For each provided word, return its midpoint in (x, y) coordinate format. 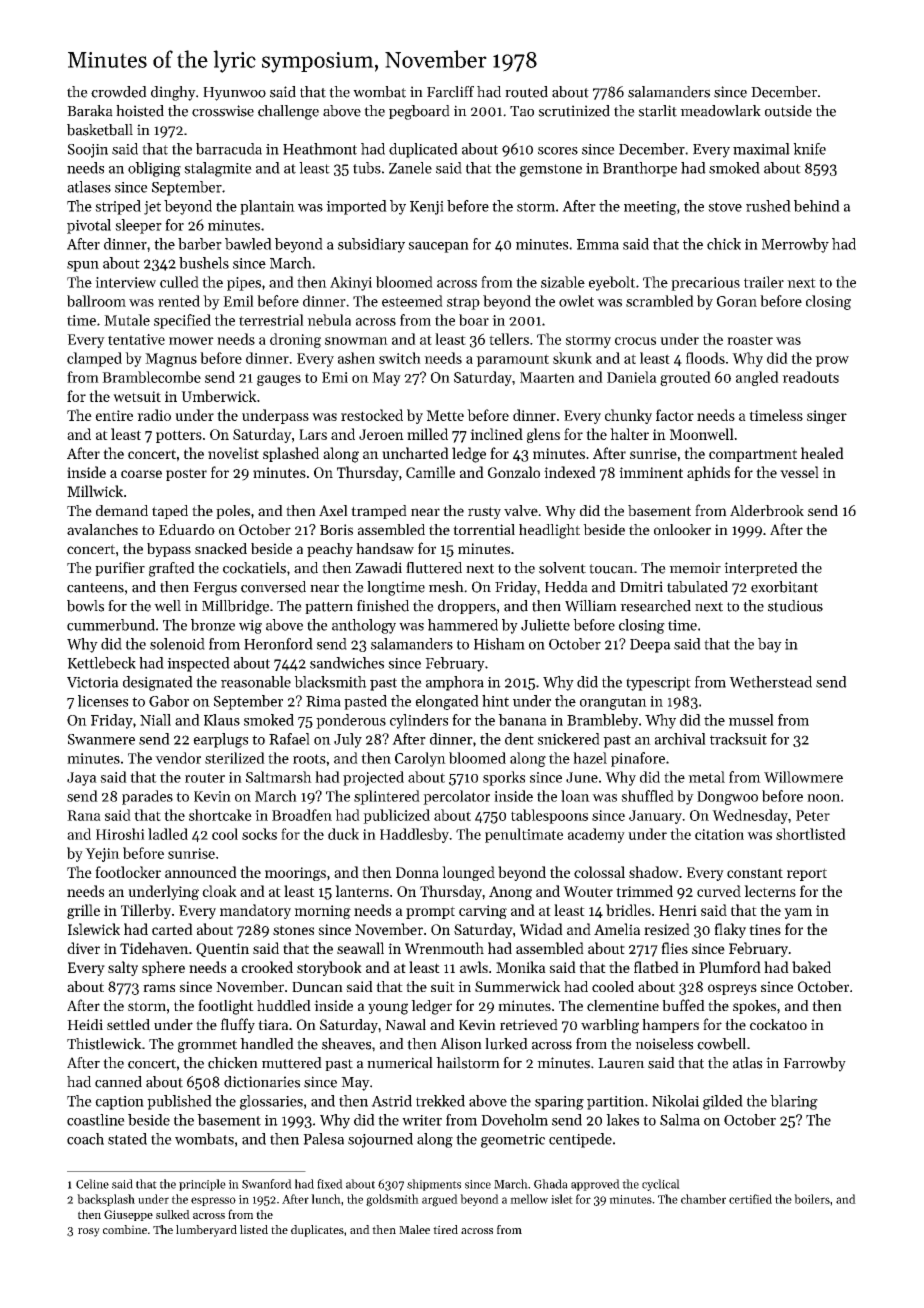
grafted (172, 569)
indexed (570, 472)
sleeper (138, 226)
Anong (510, 893)
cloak (219, 891)
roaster (750, 340)
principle (202, 1185)
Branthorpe (640, 169)
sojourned (380, 1140)
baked (811, 967)
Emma (598, 244)
